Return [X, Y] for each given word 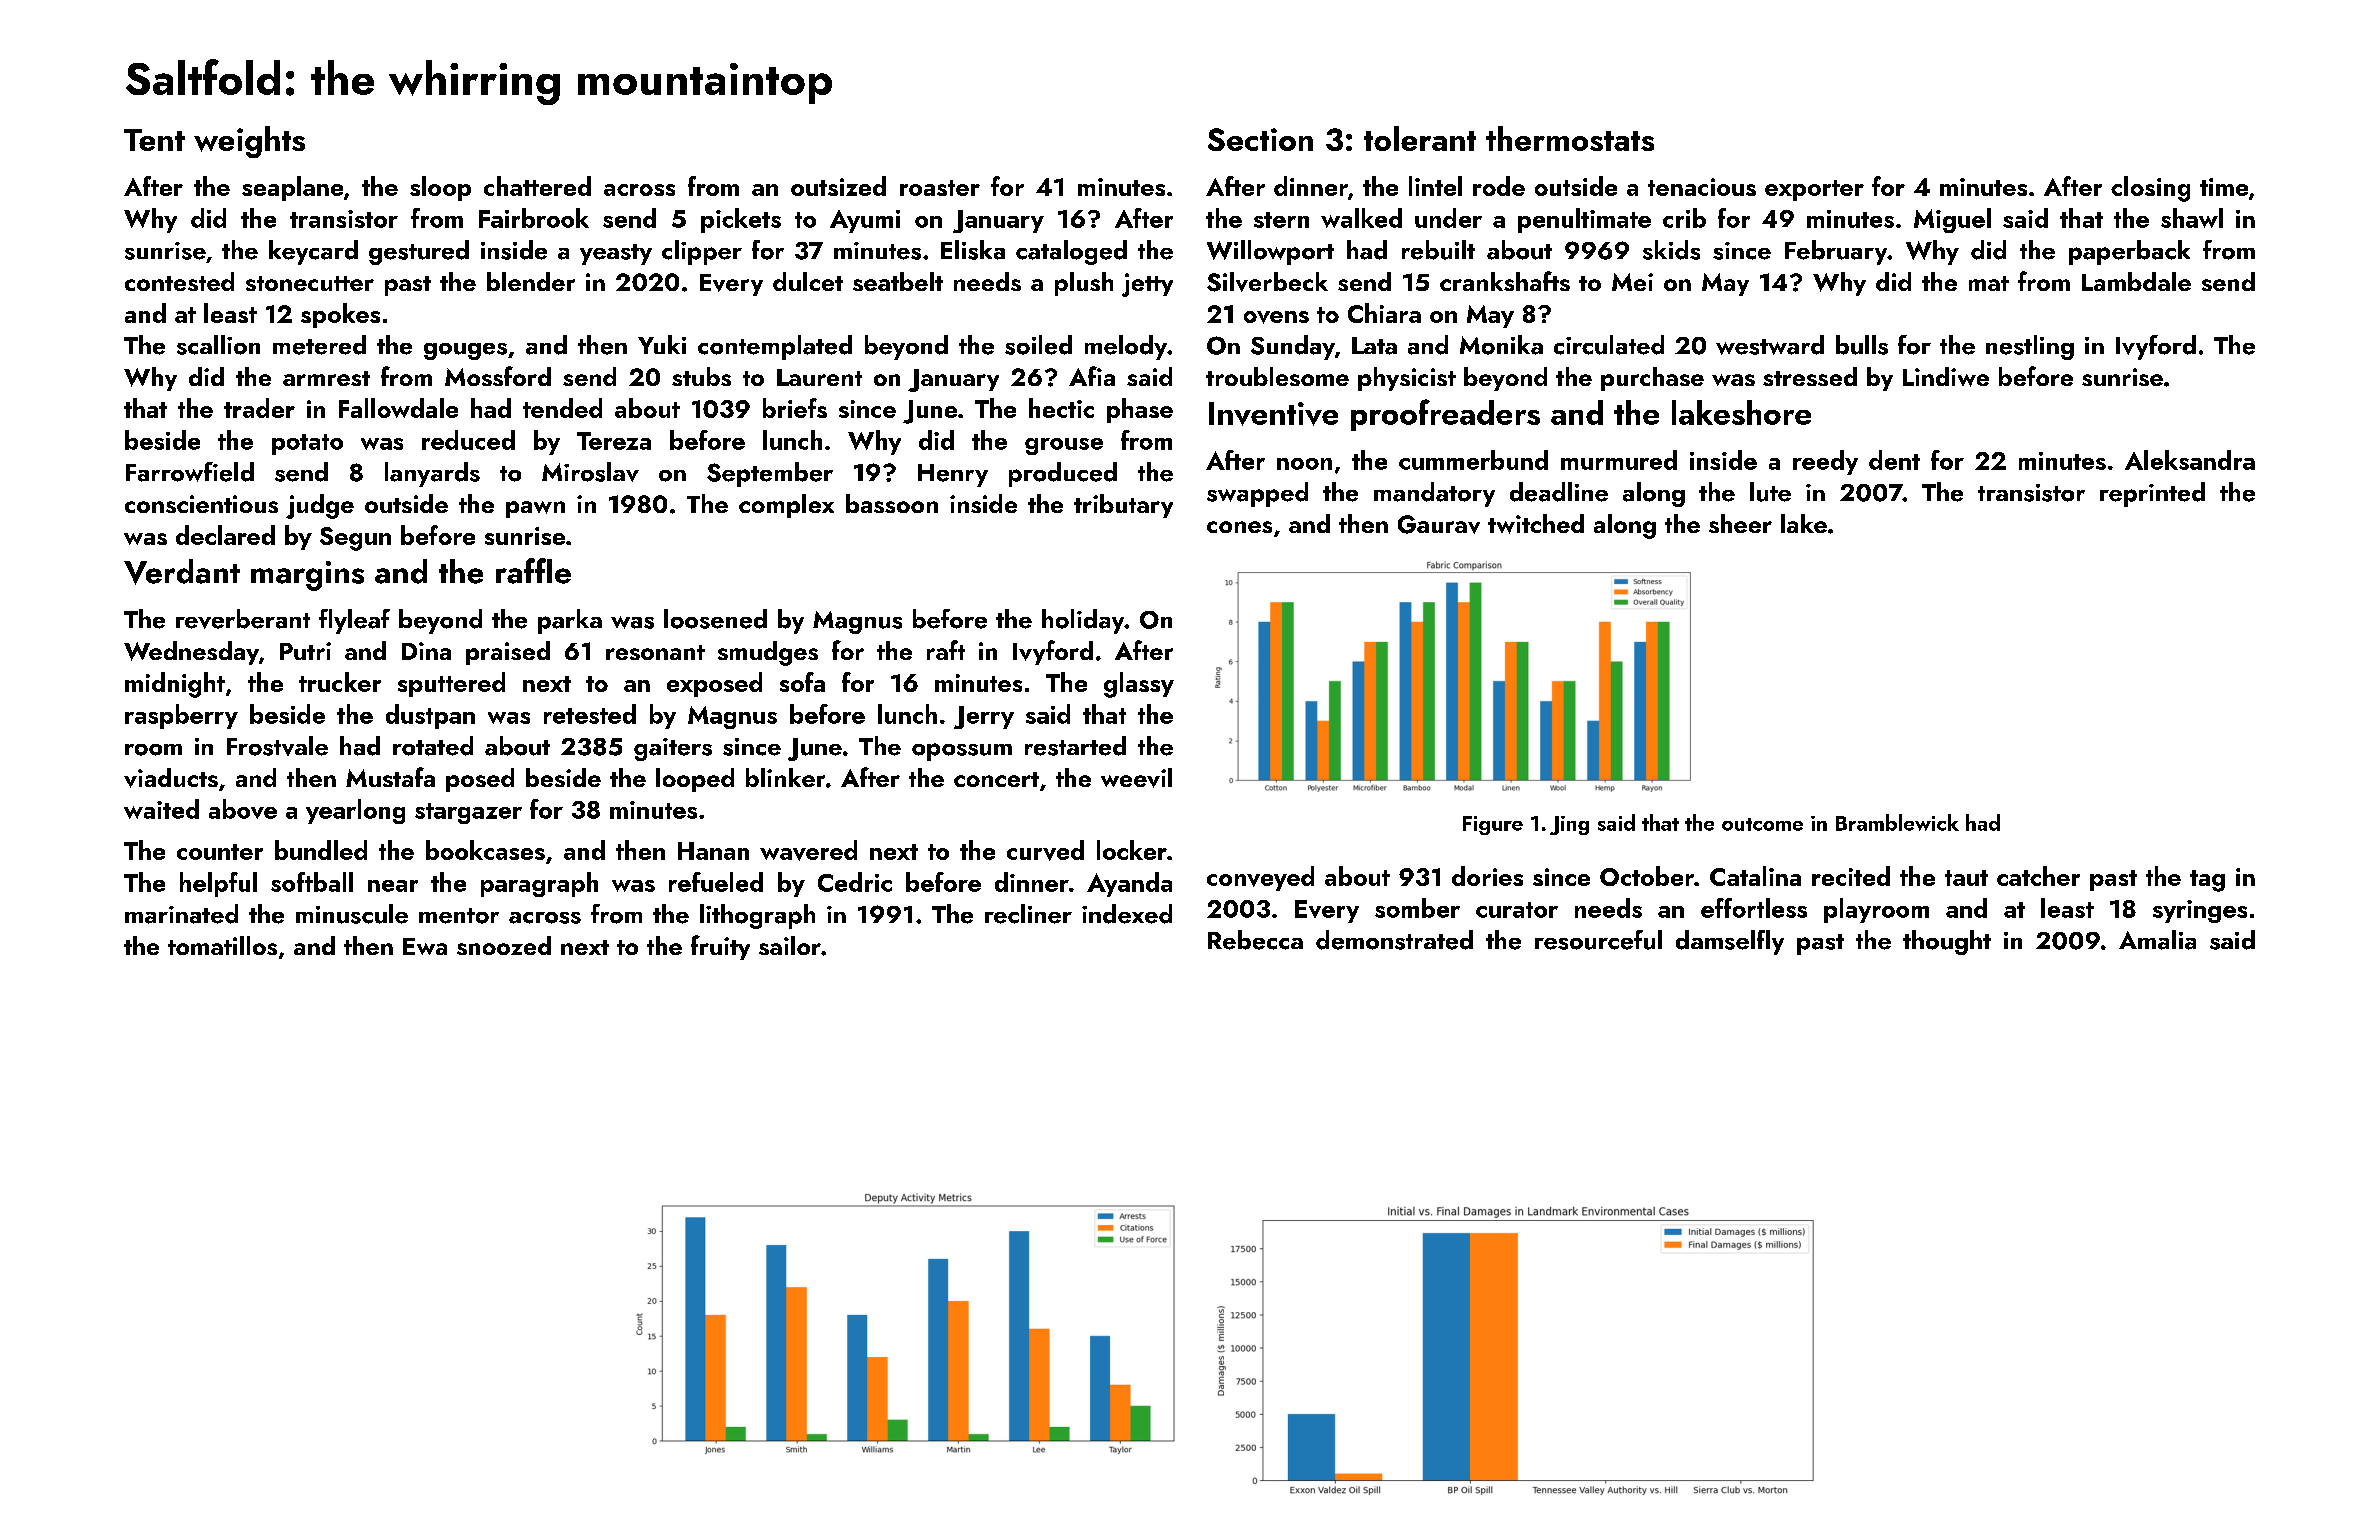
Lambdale [2136, 281]
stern [1281, 220]
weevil [1136, 778]
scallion [218, 345]
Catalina [1755, 876]
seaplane [292, 188]
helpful [218, 884]
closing [2150, 189]
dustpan [430, 716]
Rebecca [1255, 940]
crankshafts [1505, 281]
